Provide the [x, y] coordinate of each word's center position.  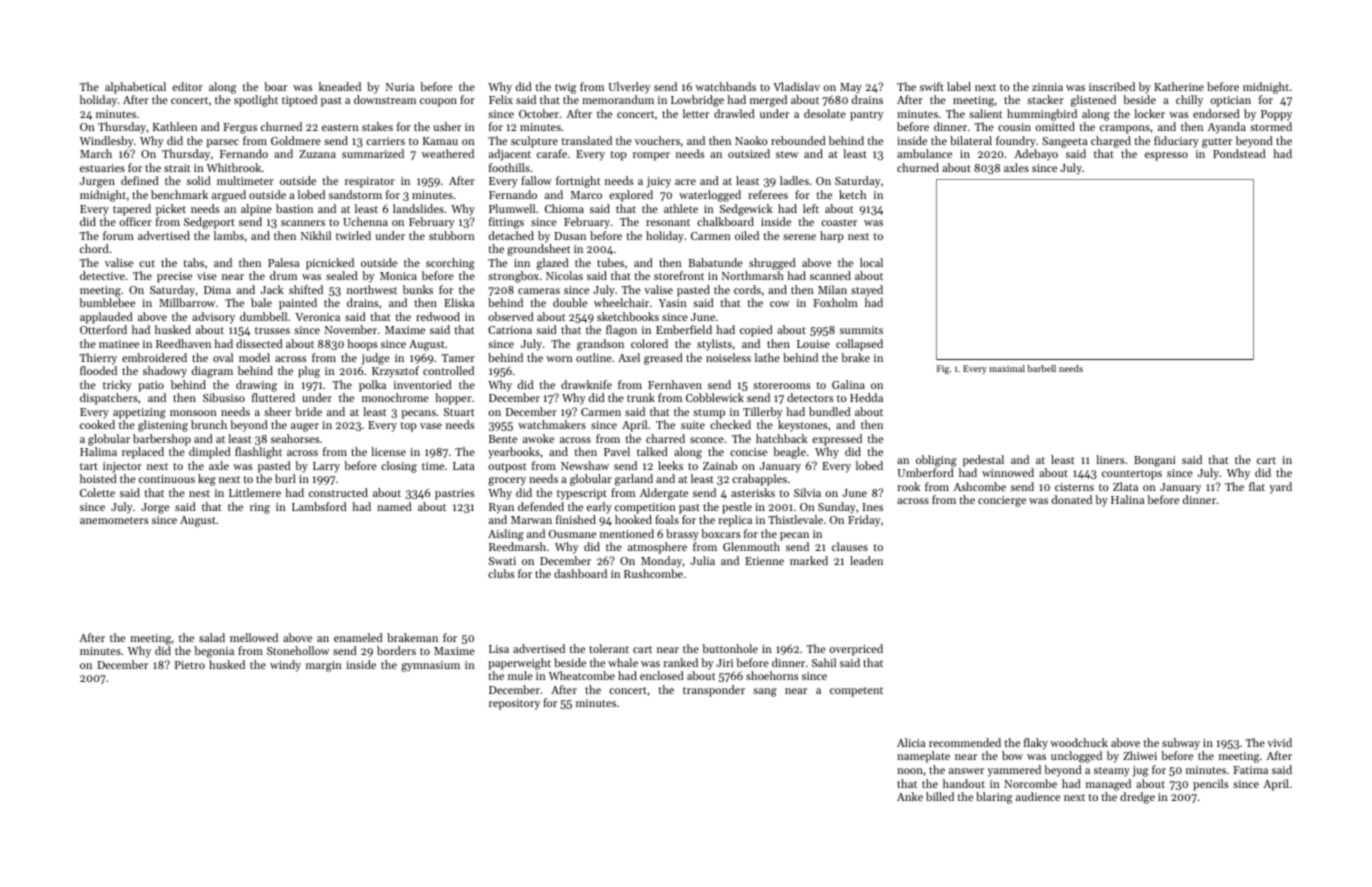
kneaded [340, 86]
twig [565, 88]
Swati [502, 561]
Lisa [499, 649]
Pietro [190, 665]
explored [631, 196]
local [871, 262]
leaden [866, 560]
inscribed [1112, 86]
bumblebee [107, 302]
